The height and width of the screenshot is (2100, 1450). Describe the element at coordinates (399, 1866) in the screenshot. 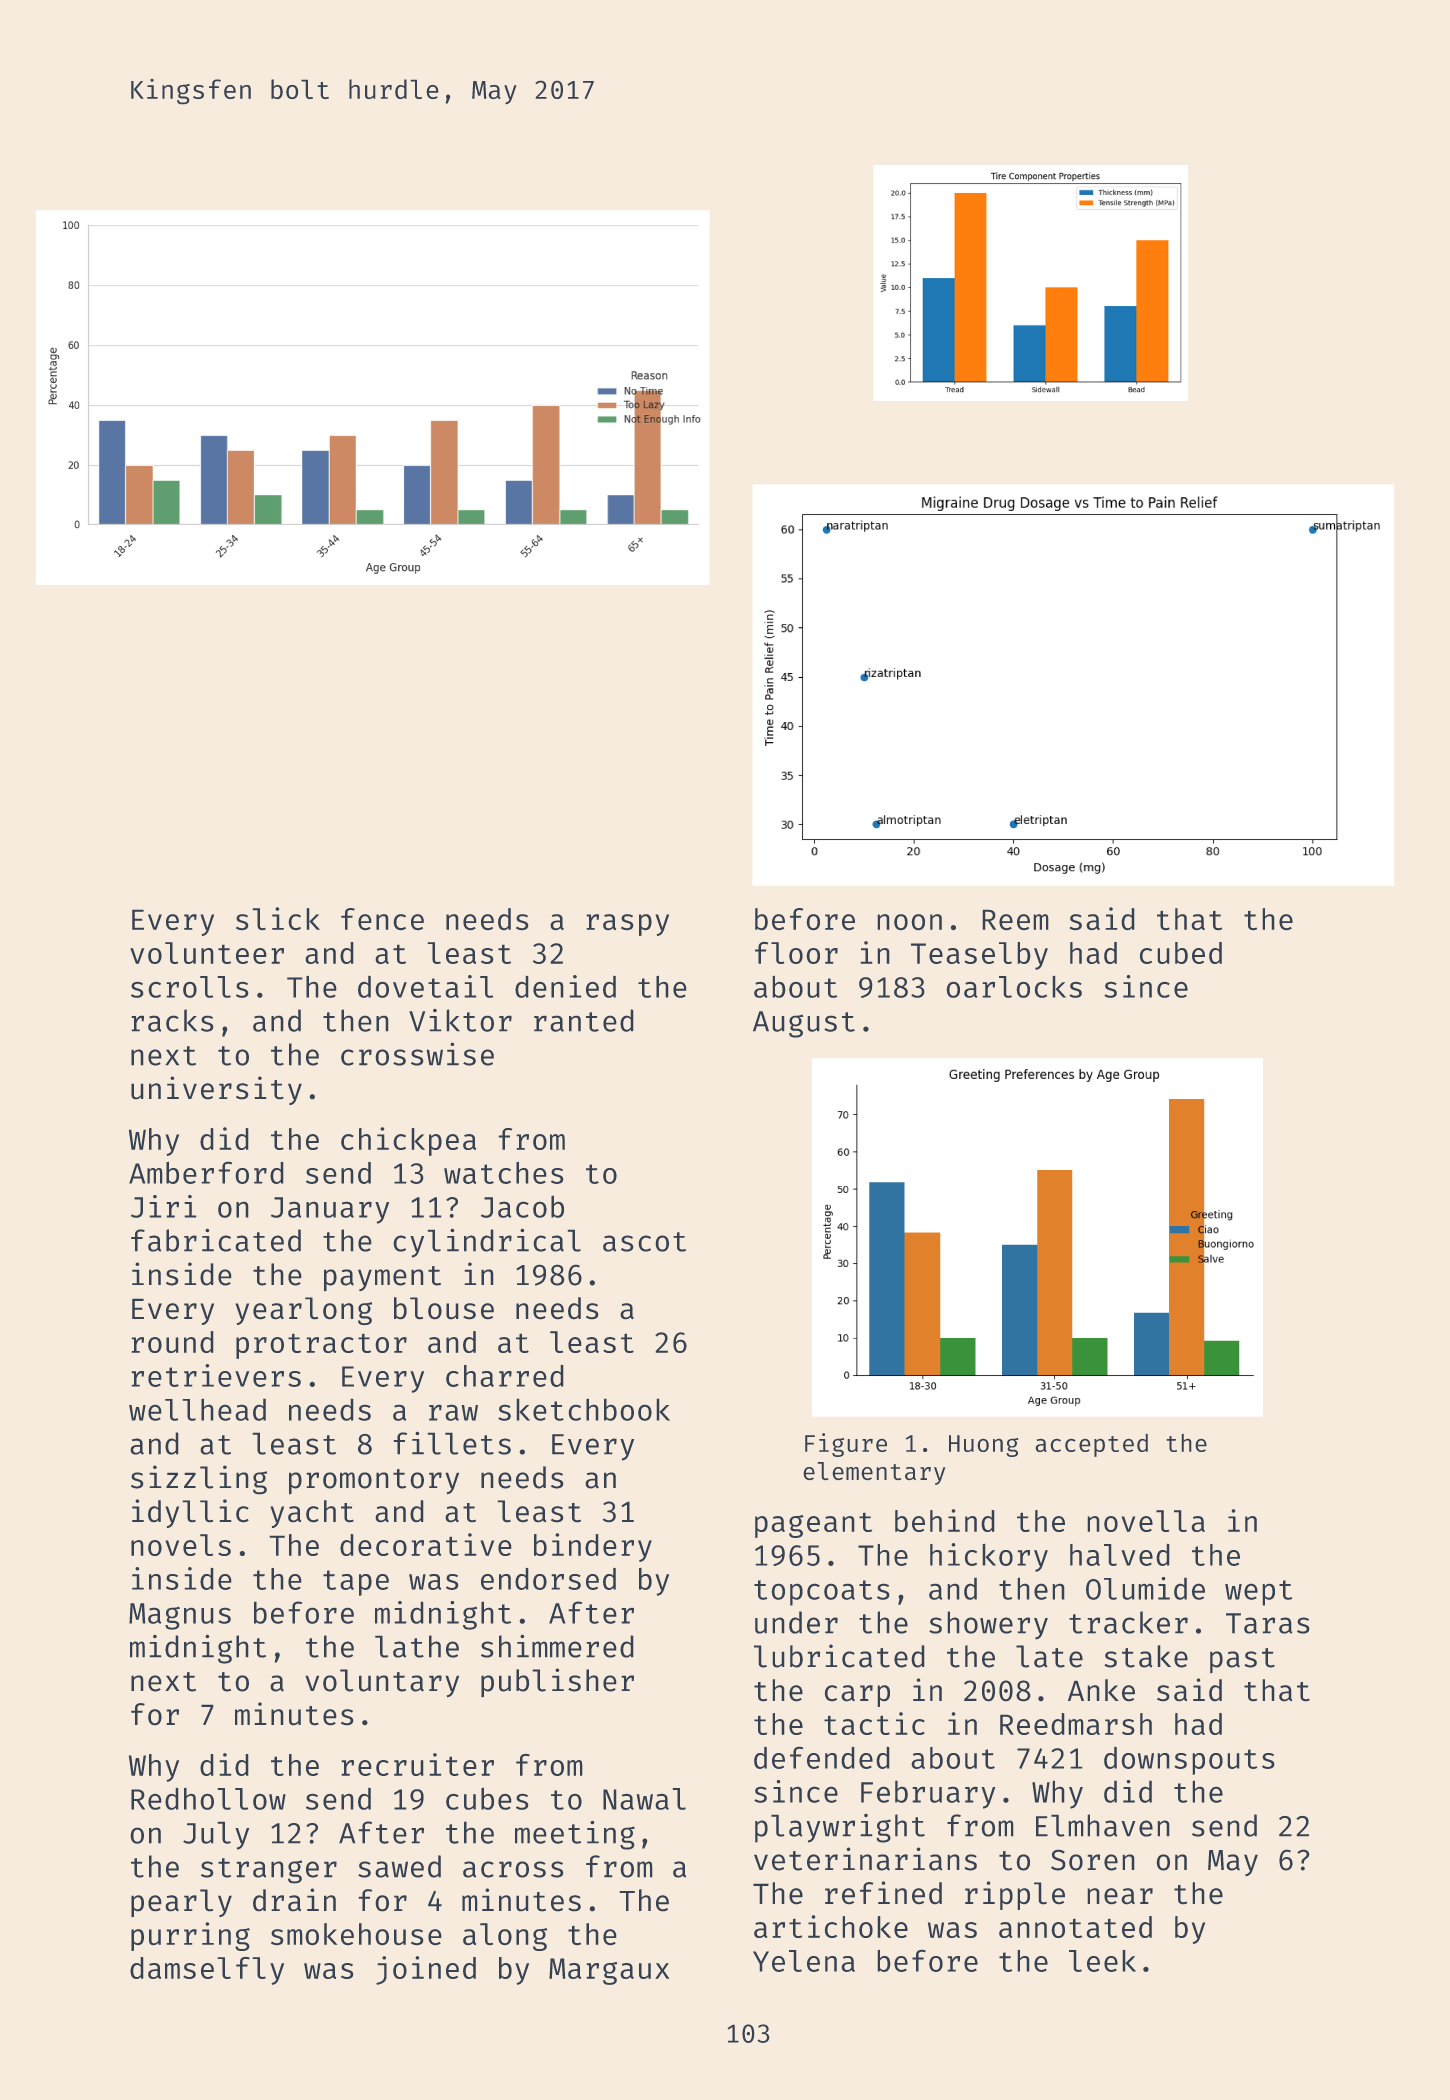

I see `sawed` at that location.
